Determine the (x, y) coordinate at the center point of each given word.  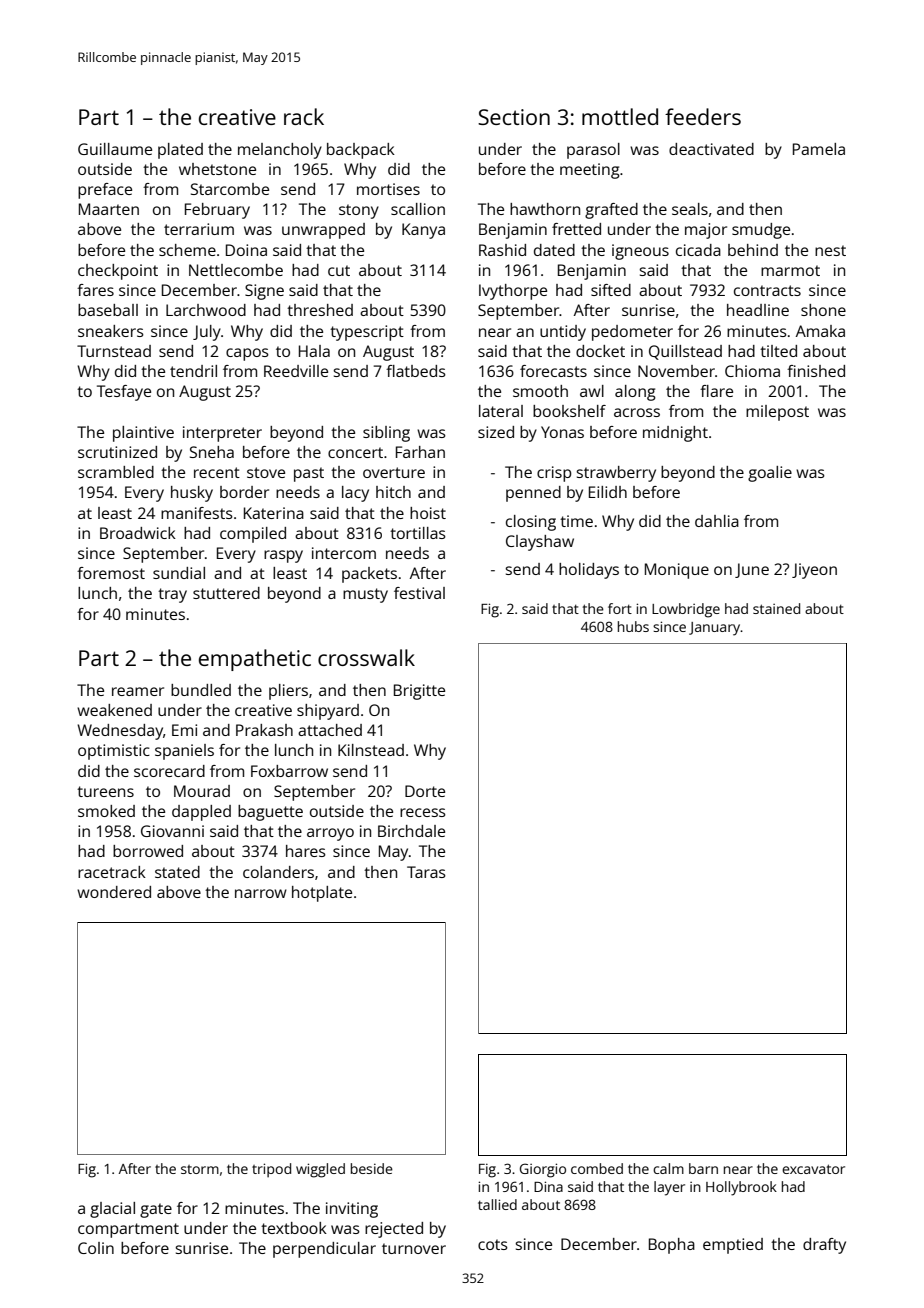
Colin (96, 1248)
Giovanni (172, 831)
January (715, 629)
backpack (361, 151)
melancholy (280, 151)
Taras (426, 872)
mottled (620, 116)
